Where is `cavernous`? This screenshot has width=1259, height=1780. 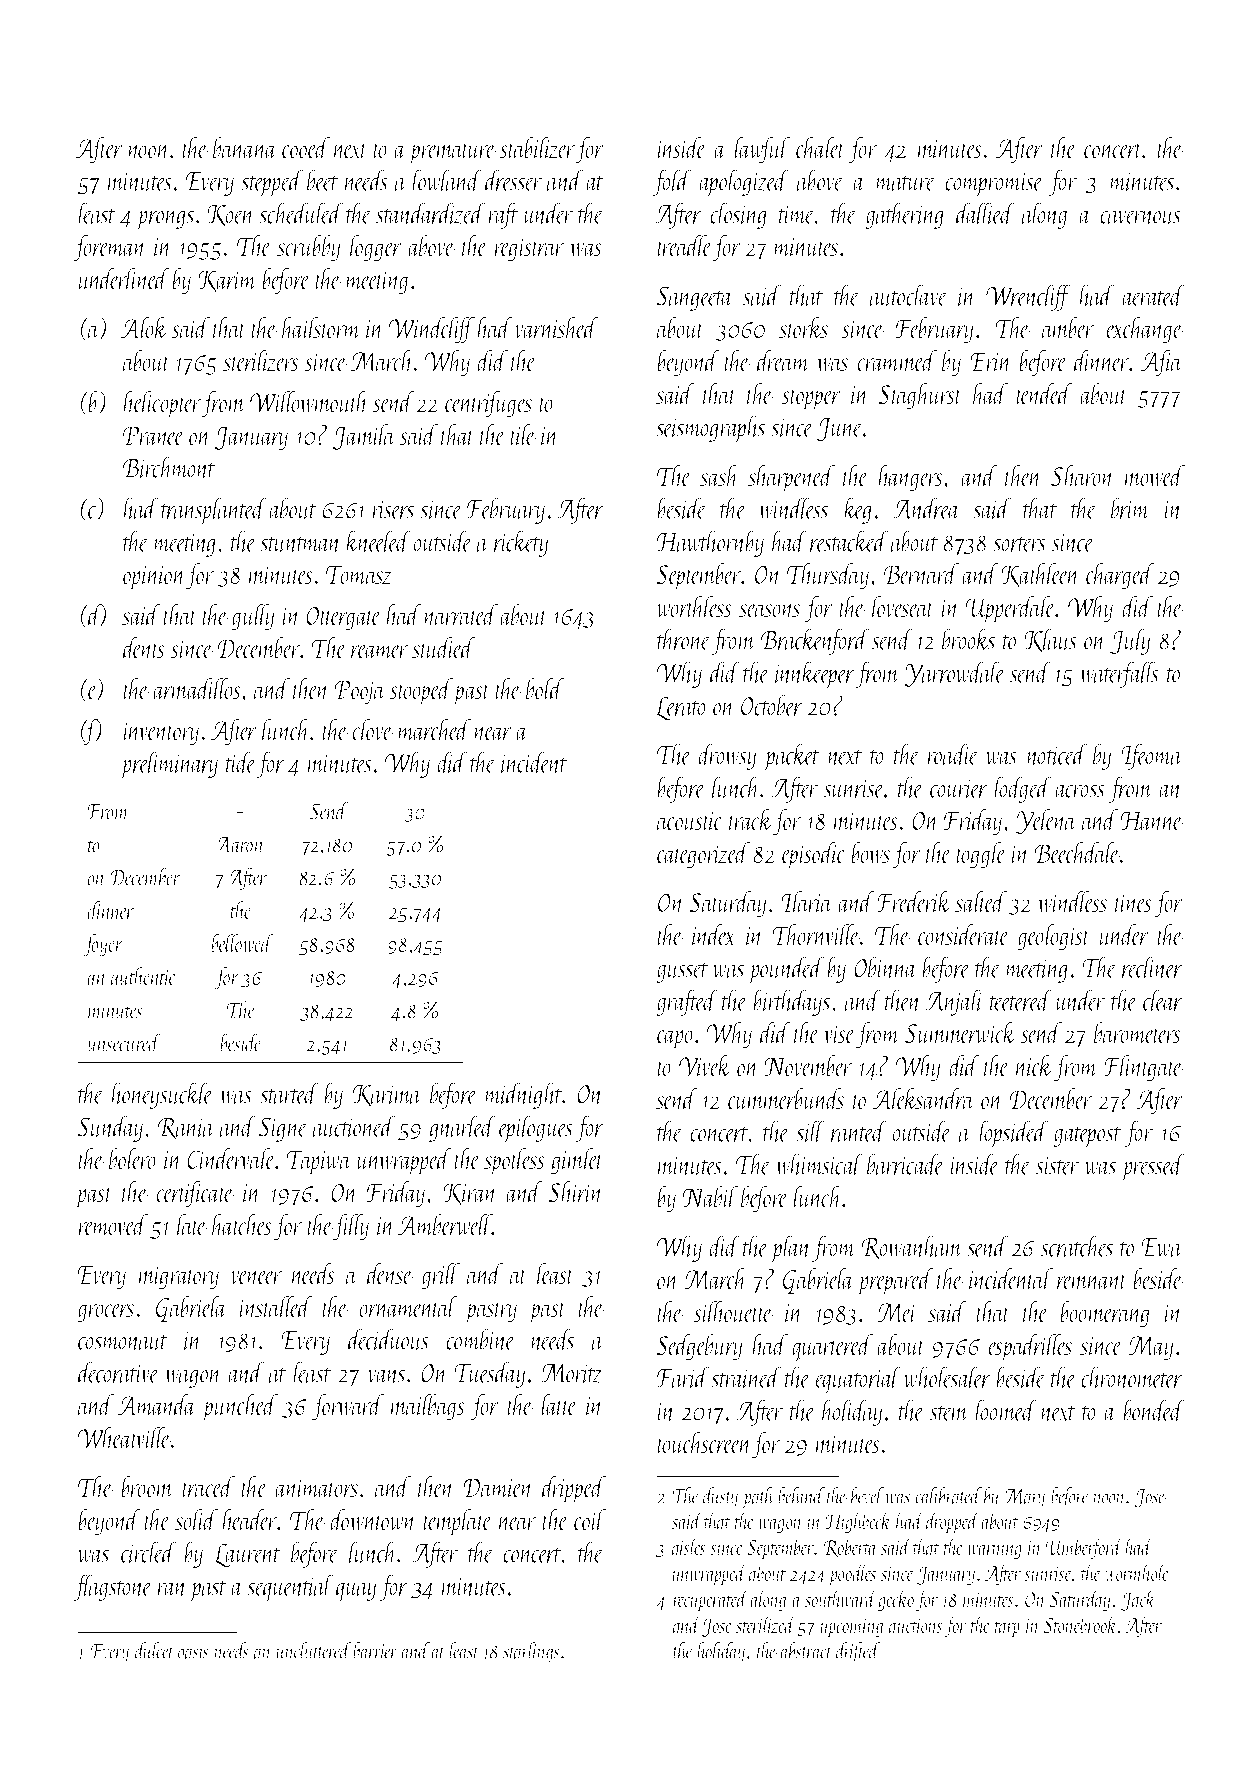
cavernous is located at coordinates (1140, 217).
